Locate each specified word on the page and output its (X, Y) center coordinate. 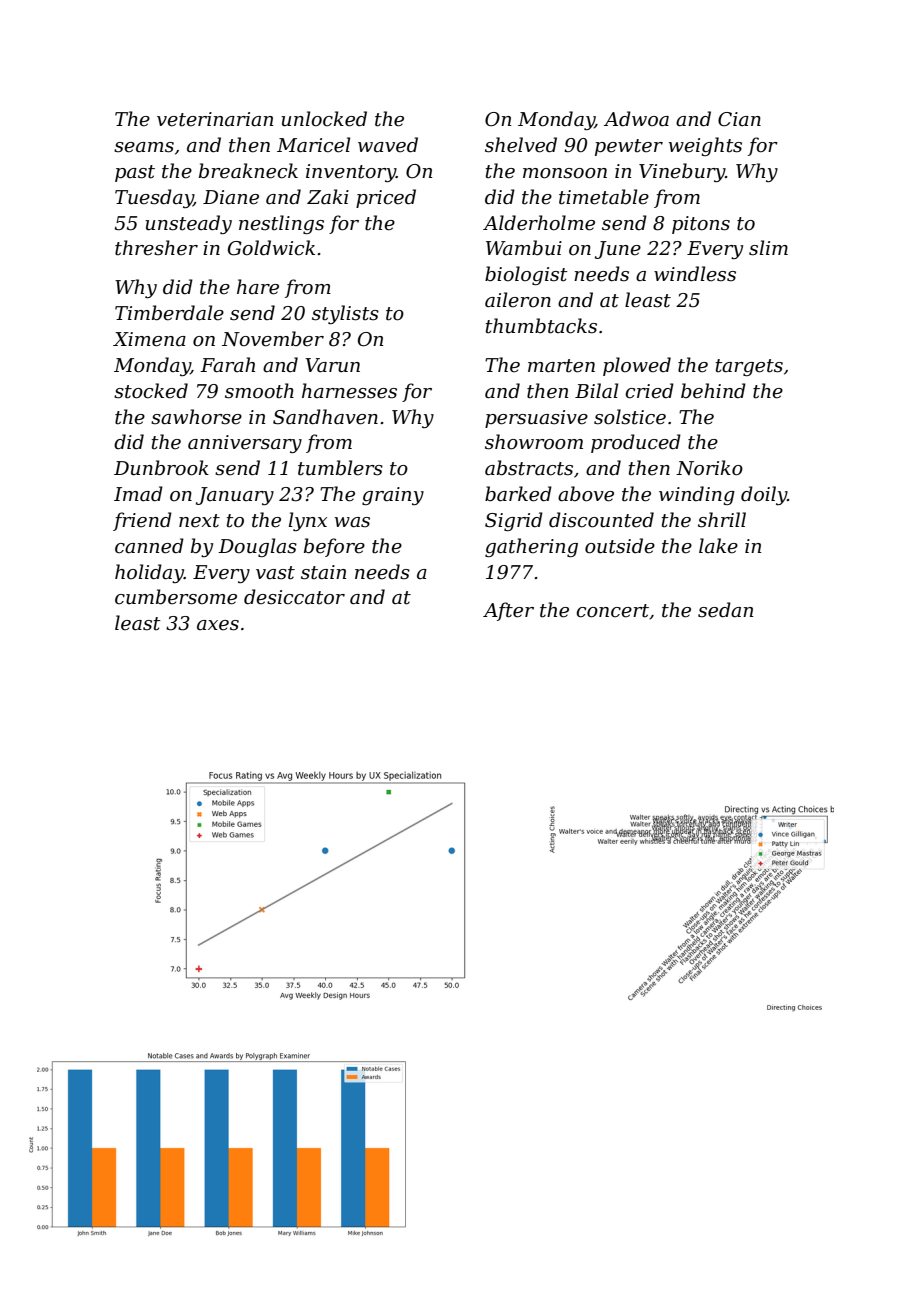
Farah (227, 365)
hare (258, 287)
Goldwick (271, 248)
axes (218, 625)
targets (749, 367)
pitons (701, 225)
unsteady (188, 224)
